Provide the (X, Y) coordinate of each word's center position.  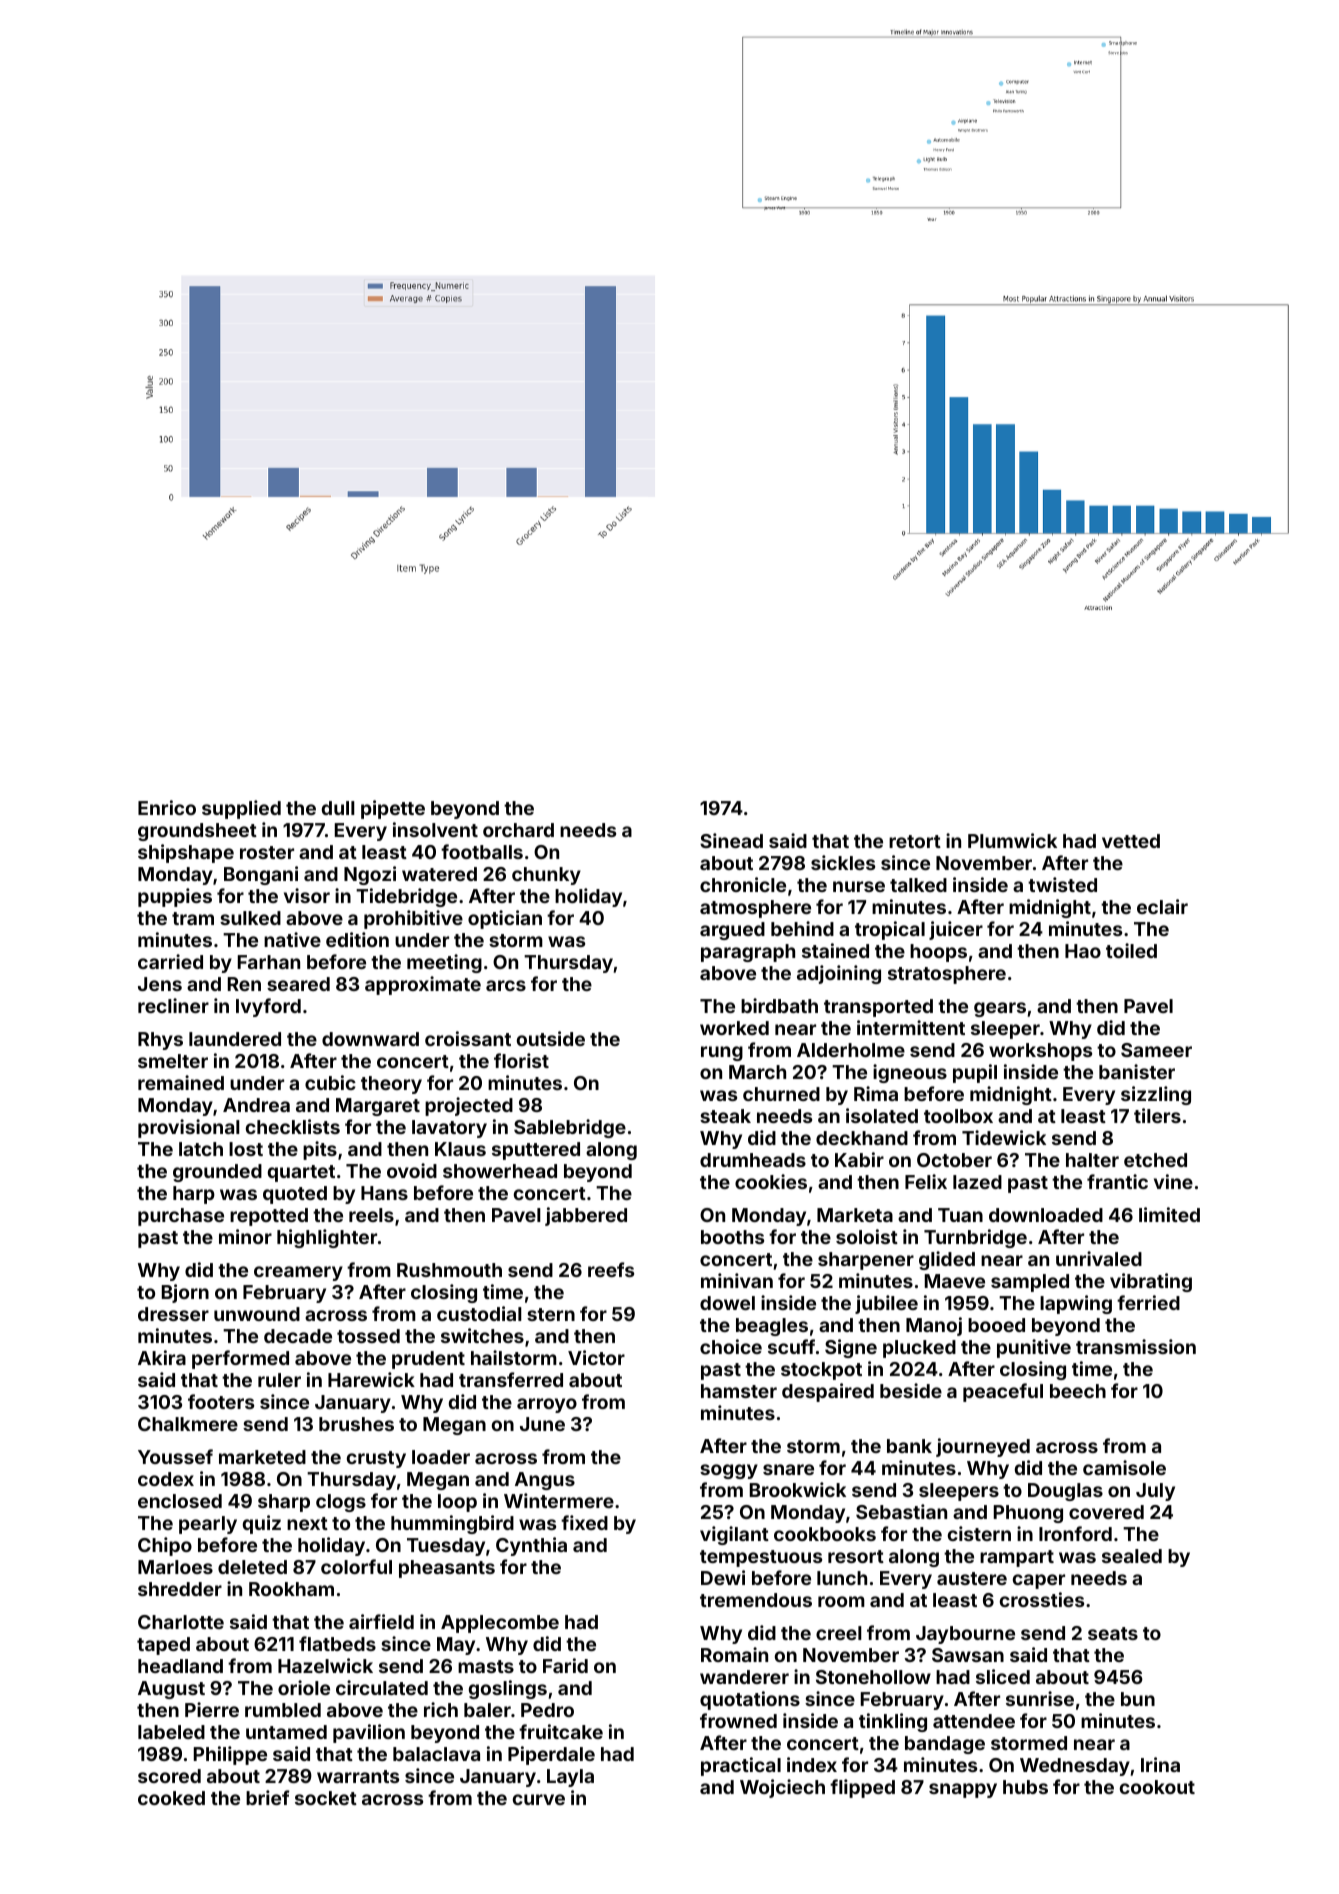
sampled (1030, 1283)
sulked (250, 918)
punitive (1034, 1348)
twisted (1062, 884)
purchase (181, 1217)
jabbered (586, 1216)
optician (505, 919)
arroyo (547, 1405)
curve (539, 1799)
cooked (171, 1798)
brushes (356, 1424)
